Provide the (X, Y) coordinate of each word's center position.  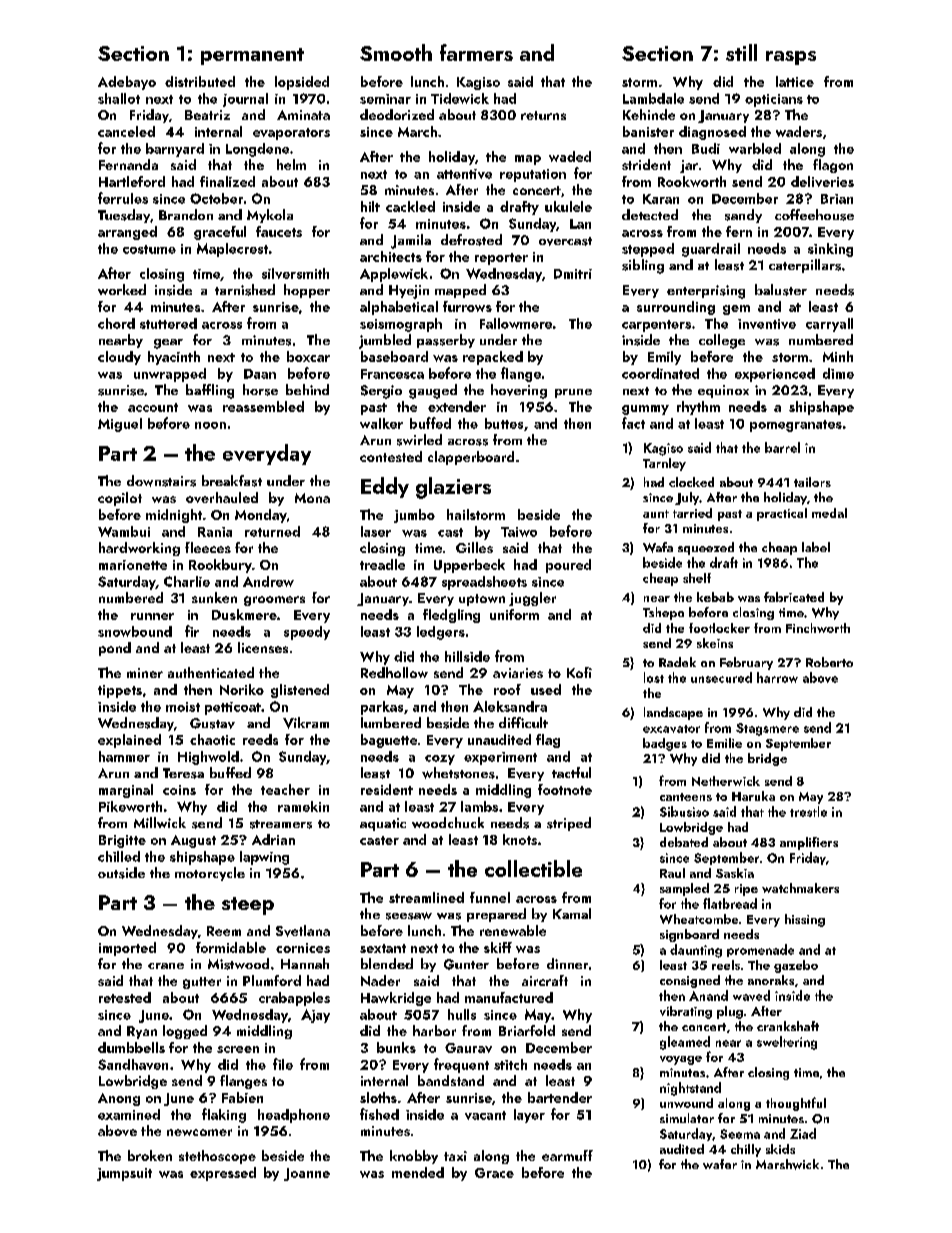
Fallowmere (516, 323)
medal (829, 513)
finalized (227, 181)
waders (799, 131)
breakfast (232, 481)
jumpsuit (124, 1174)
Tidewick (460, 98)
